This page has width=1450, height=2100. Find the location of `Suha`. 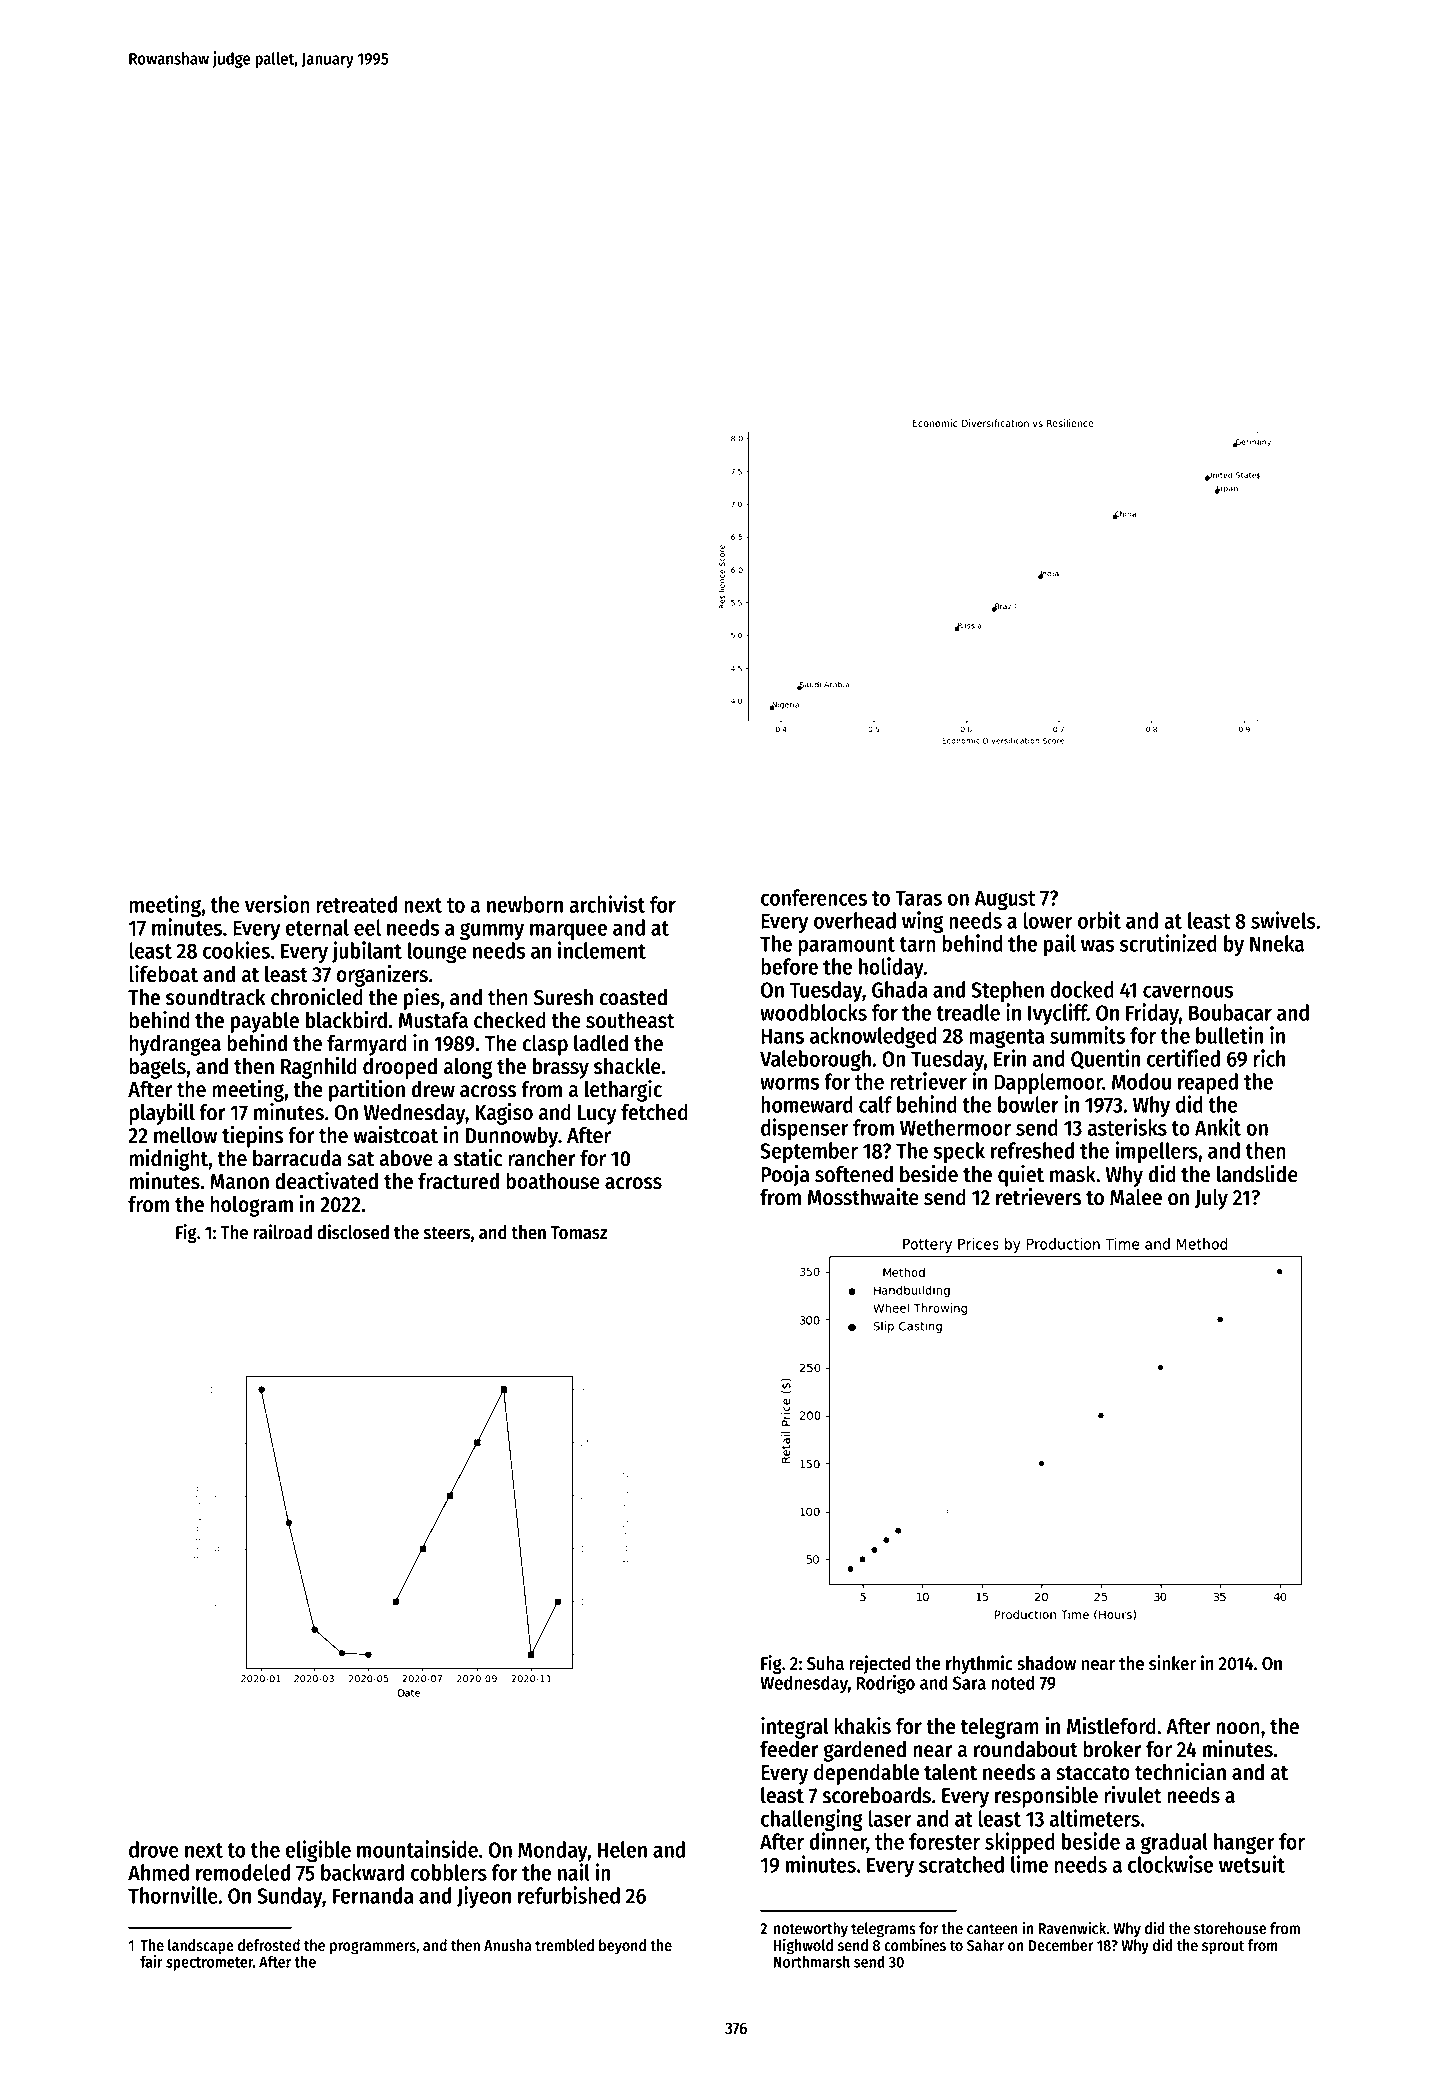

Suha is located at coordinates (825, 1663).
